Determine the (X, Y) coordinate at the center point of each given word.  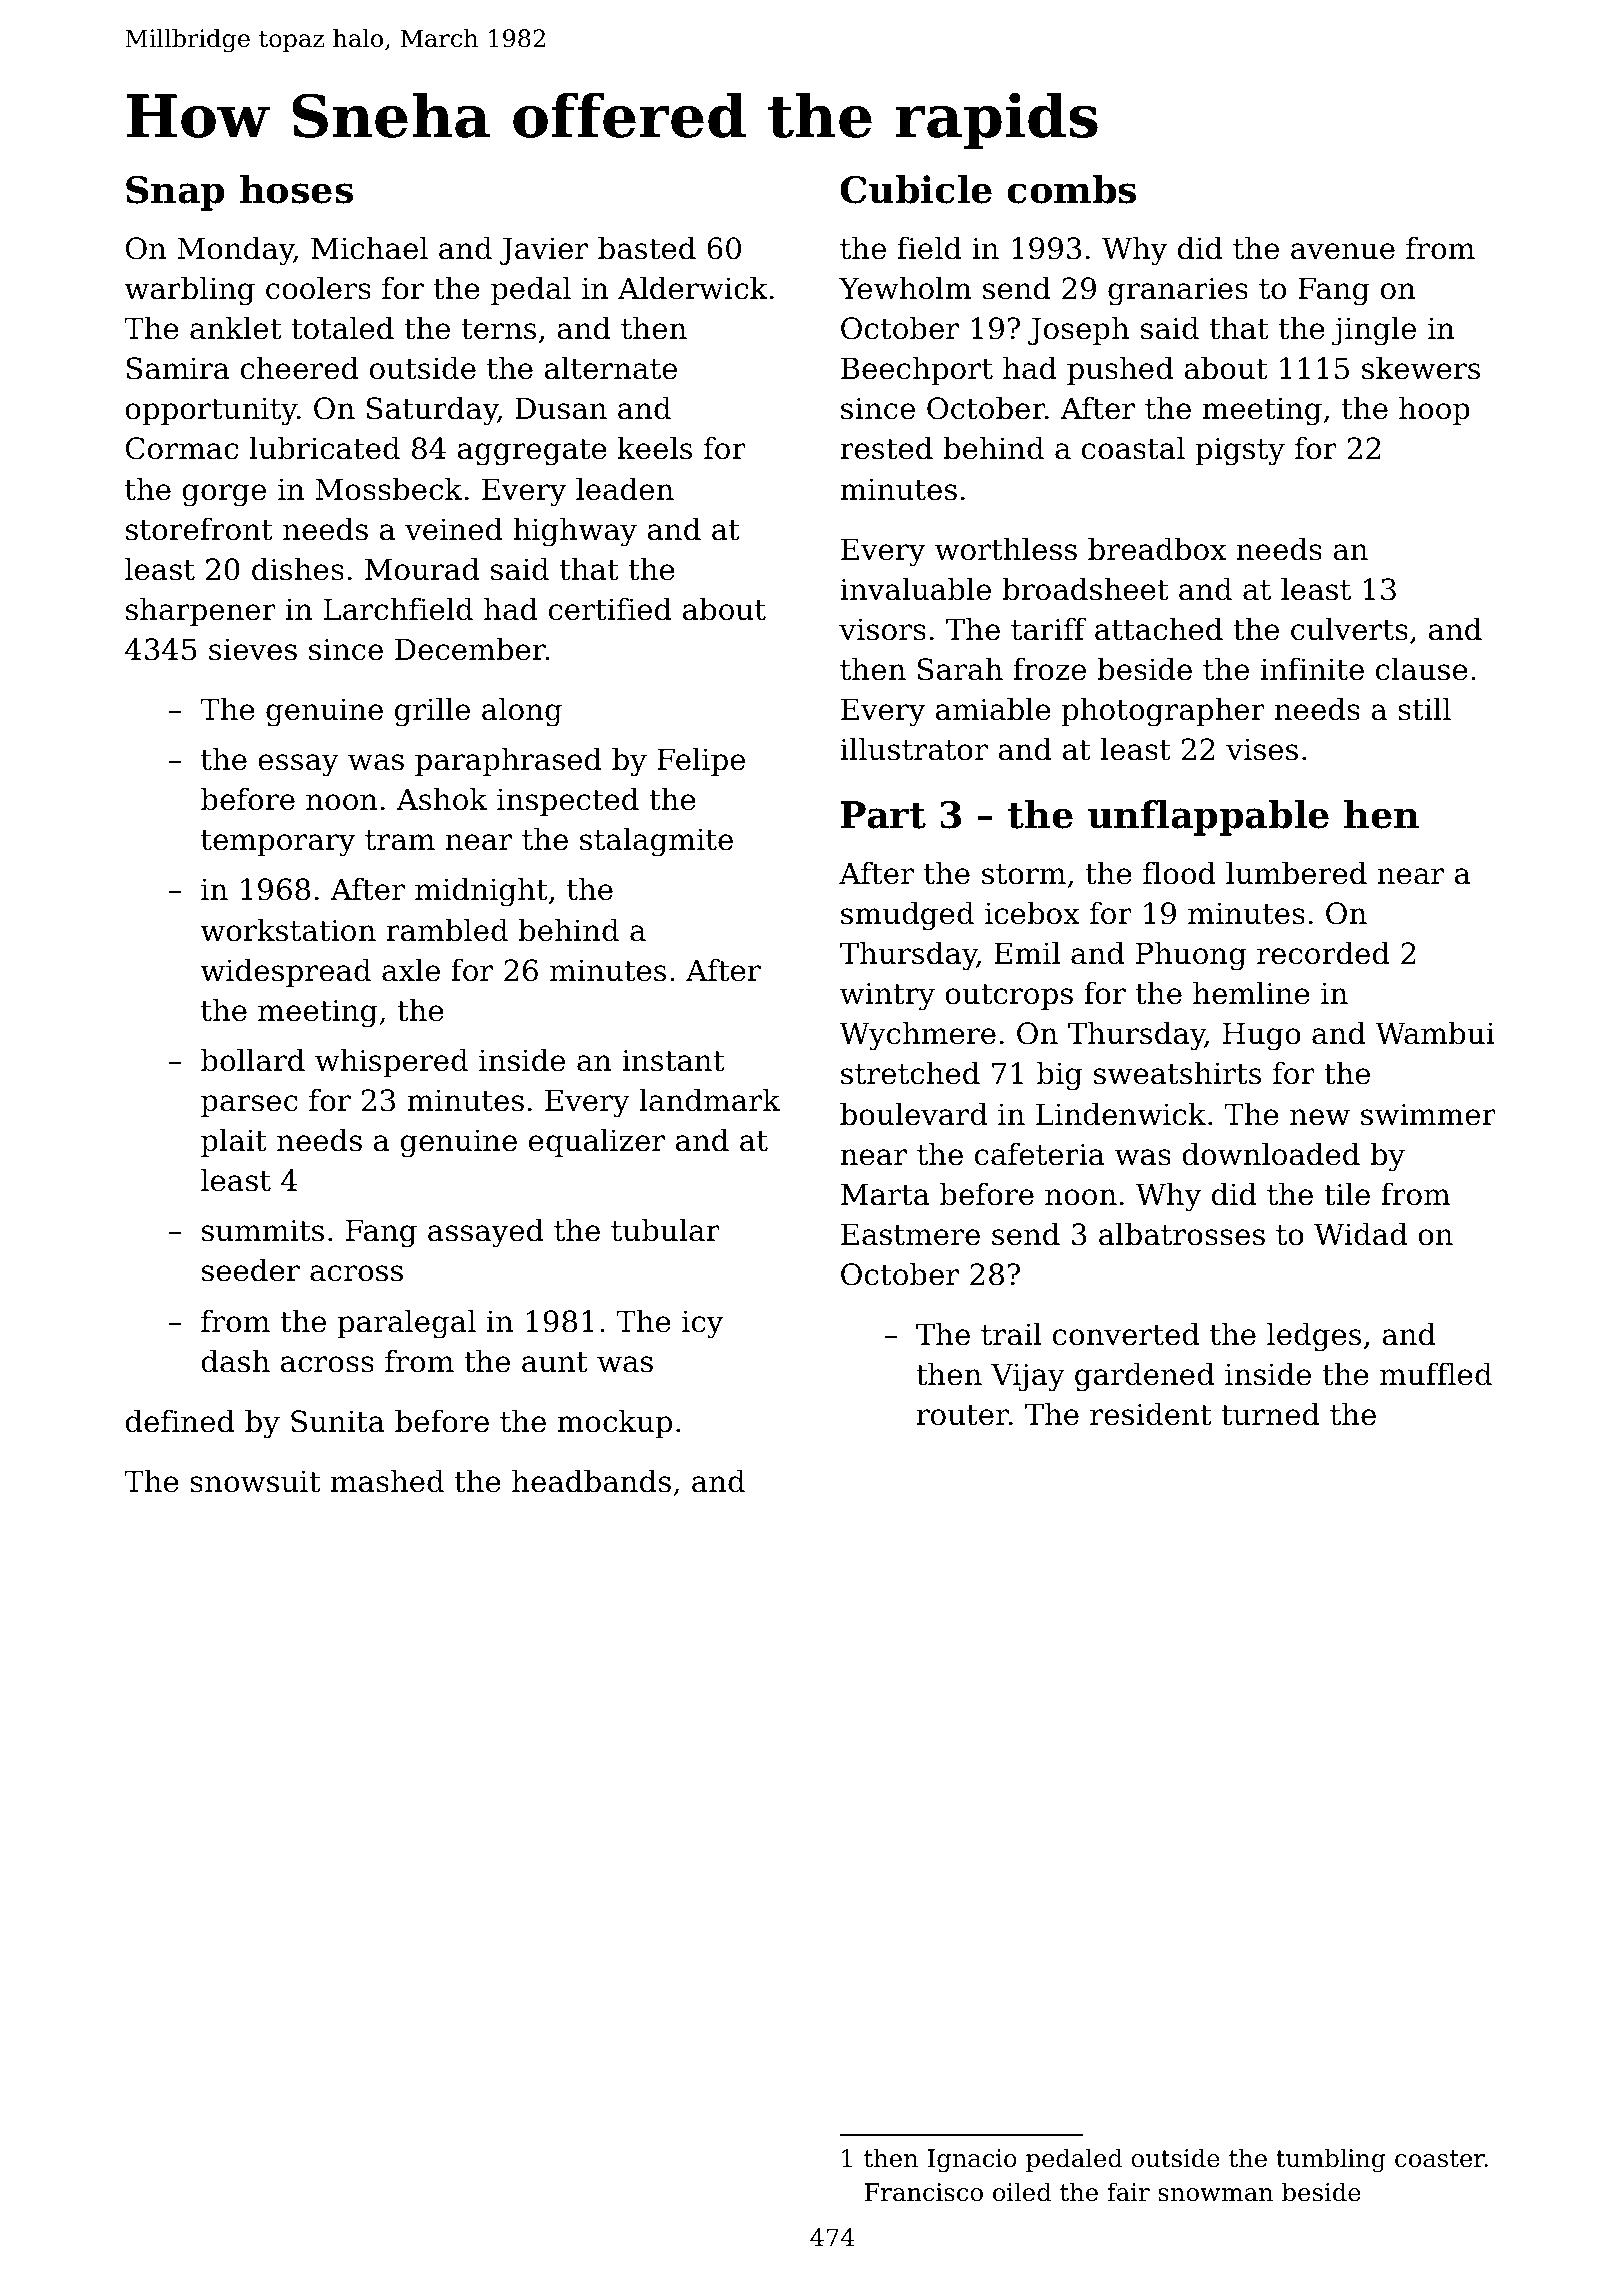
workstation (288, 930)
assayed (486, 1233)
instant (673, 1060)
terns (499, 329)
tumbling (1331, 2160)
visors (882, 629)
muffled (1436, 1374)
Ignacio (972, 2161)
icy (702, 1324)
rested (886, 448)
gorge (224, 495)
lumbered (1296, 873)
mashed (387, 1481)
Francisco (924, 2192)
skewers (1421, 368)
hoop (1434, 411)
